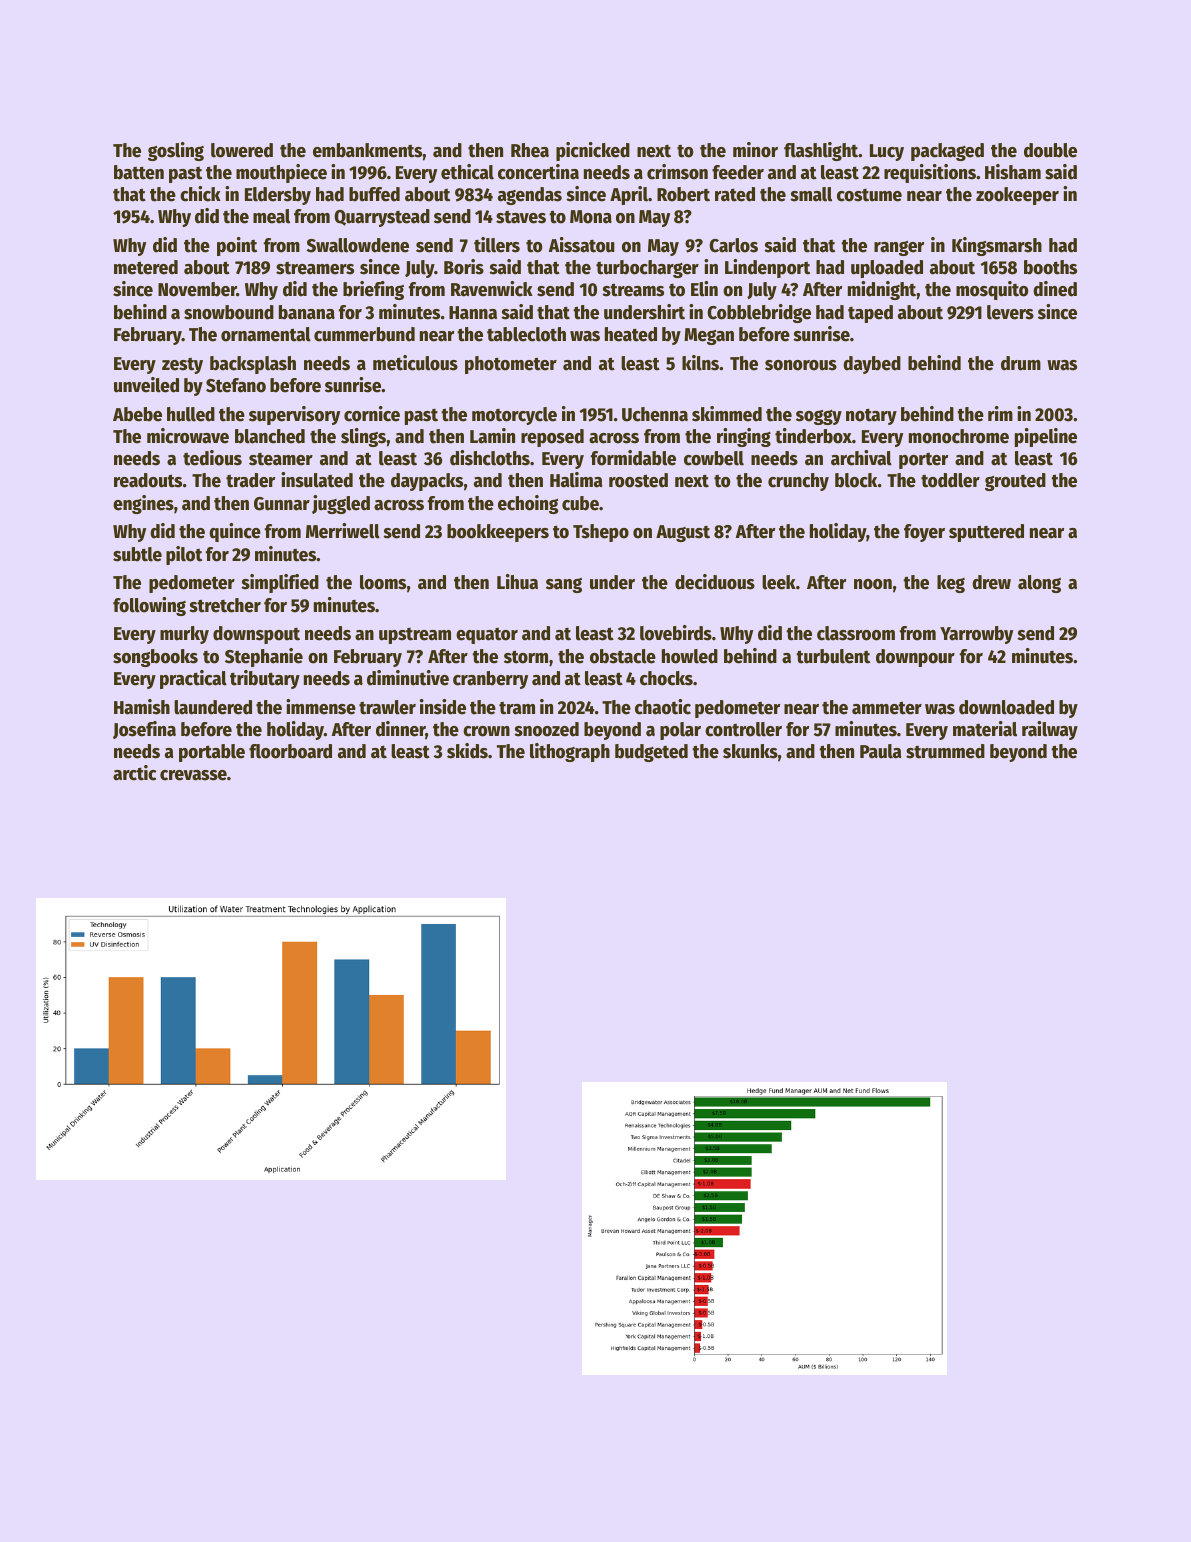 This screenshot has height=1542, width=1191. Describe the element at coordinates (683, 194) in the screenshot. I see `Robert` at that location.
